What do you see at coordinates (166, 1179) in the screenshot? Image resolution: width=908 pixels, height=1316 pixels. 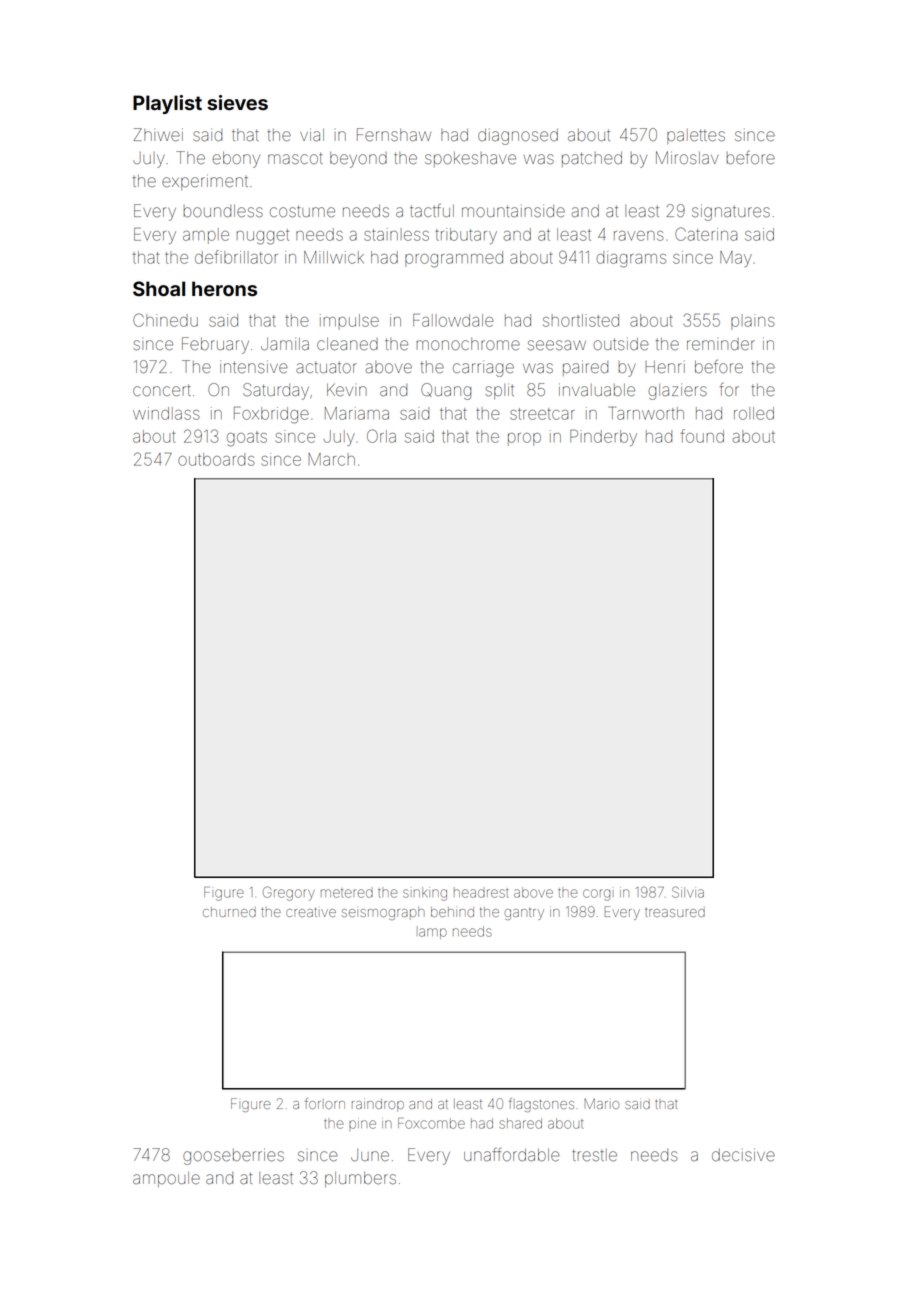 I see `ampoule` at bounding box center [166, 1179].
